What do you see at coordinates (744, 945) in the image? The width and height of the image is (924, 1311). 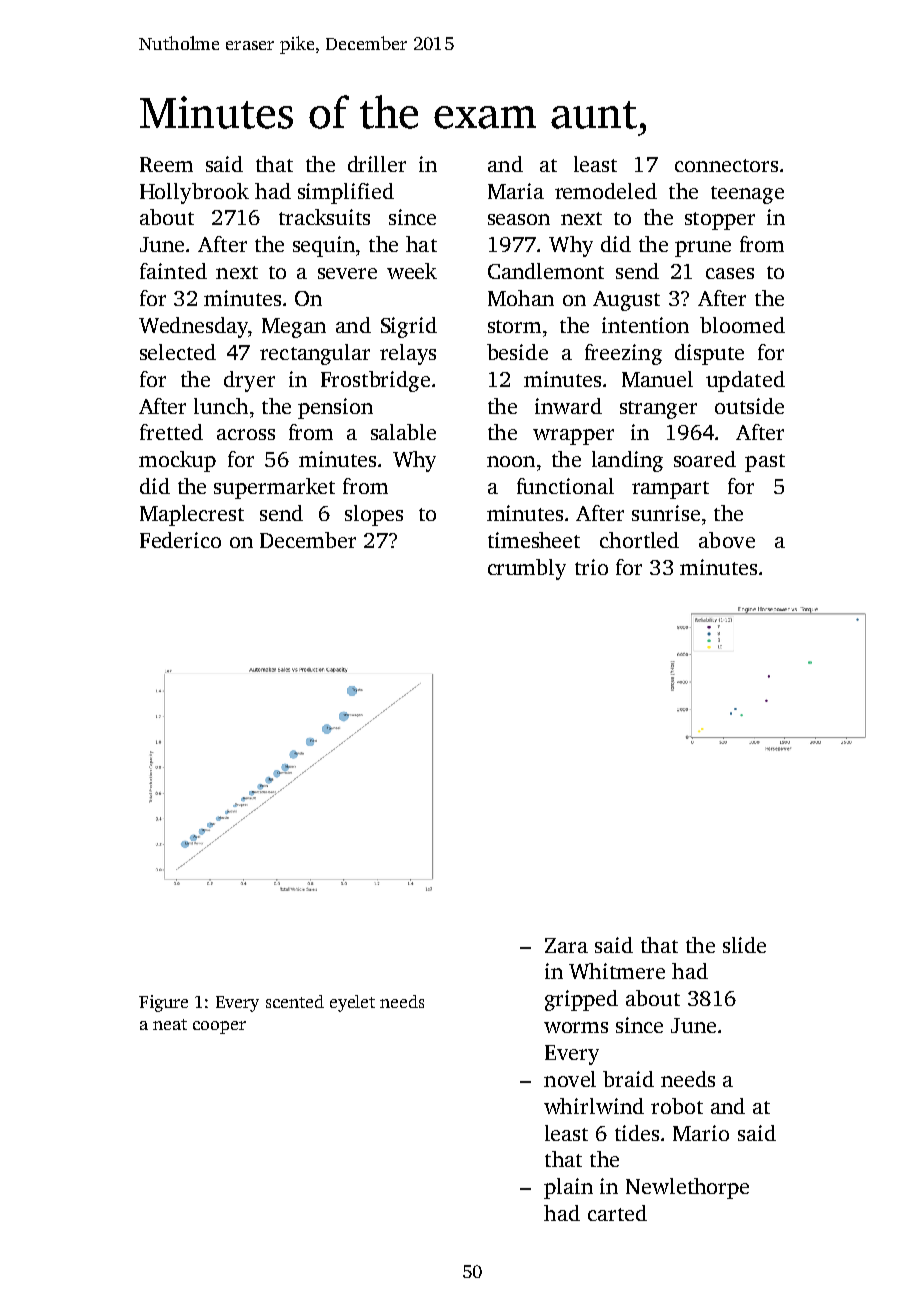 I see `slide` at bounding box center [744, 945].
